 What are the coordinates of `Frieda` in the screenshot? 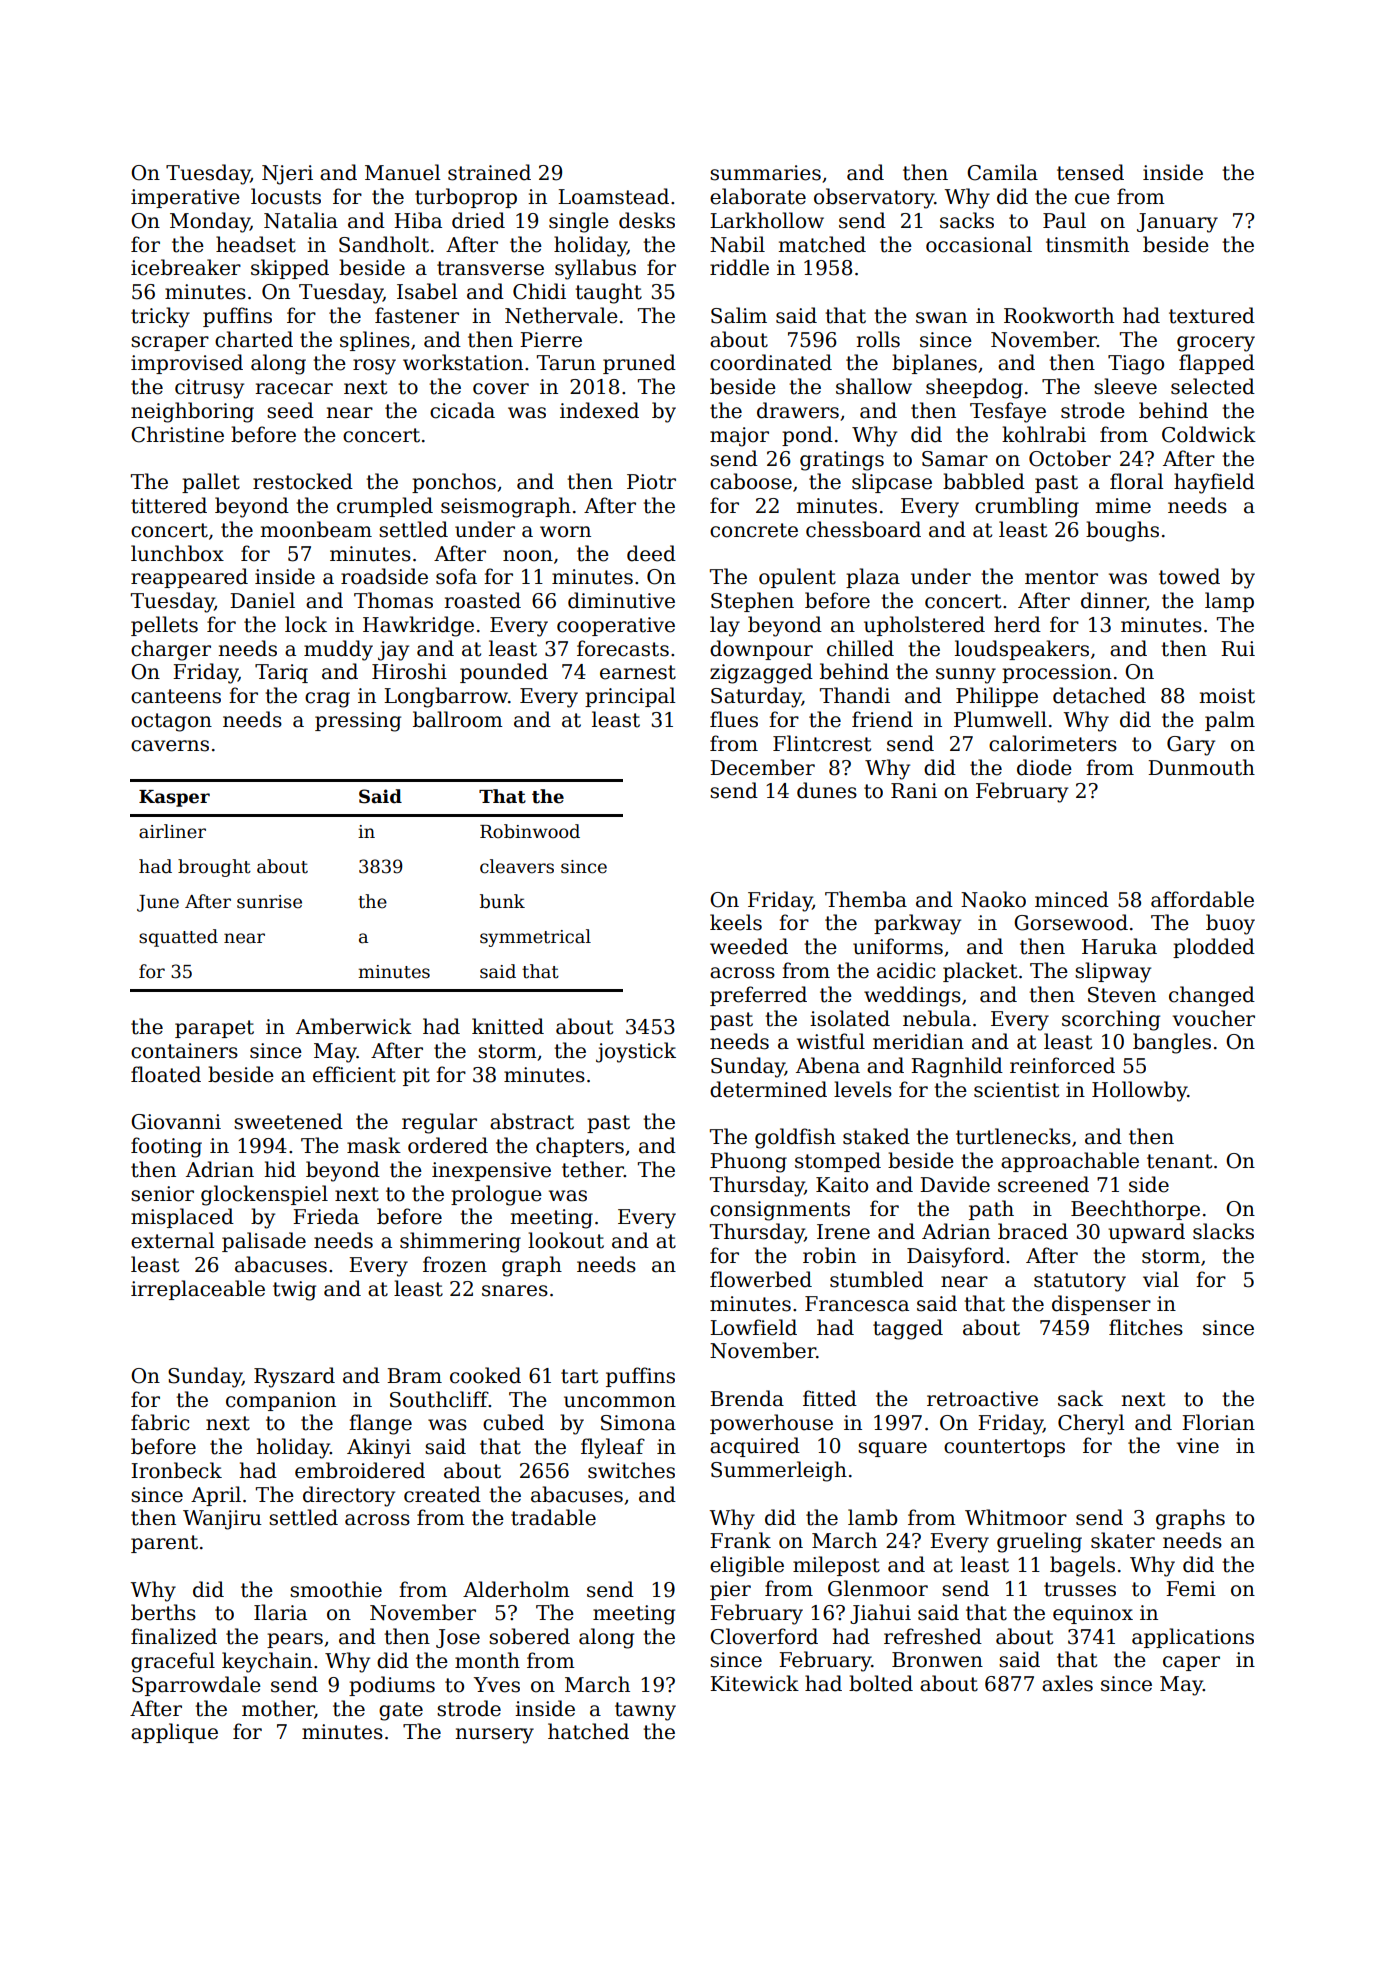 It's located at (326, 1216).
